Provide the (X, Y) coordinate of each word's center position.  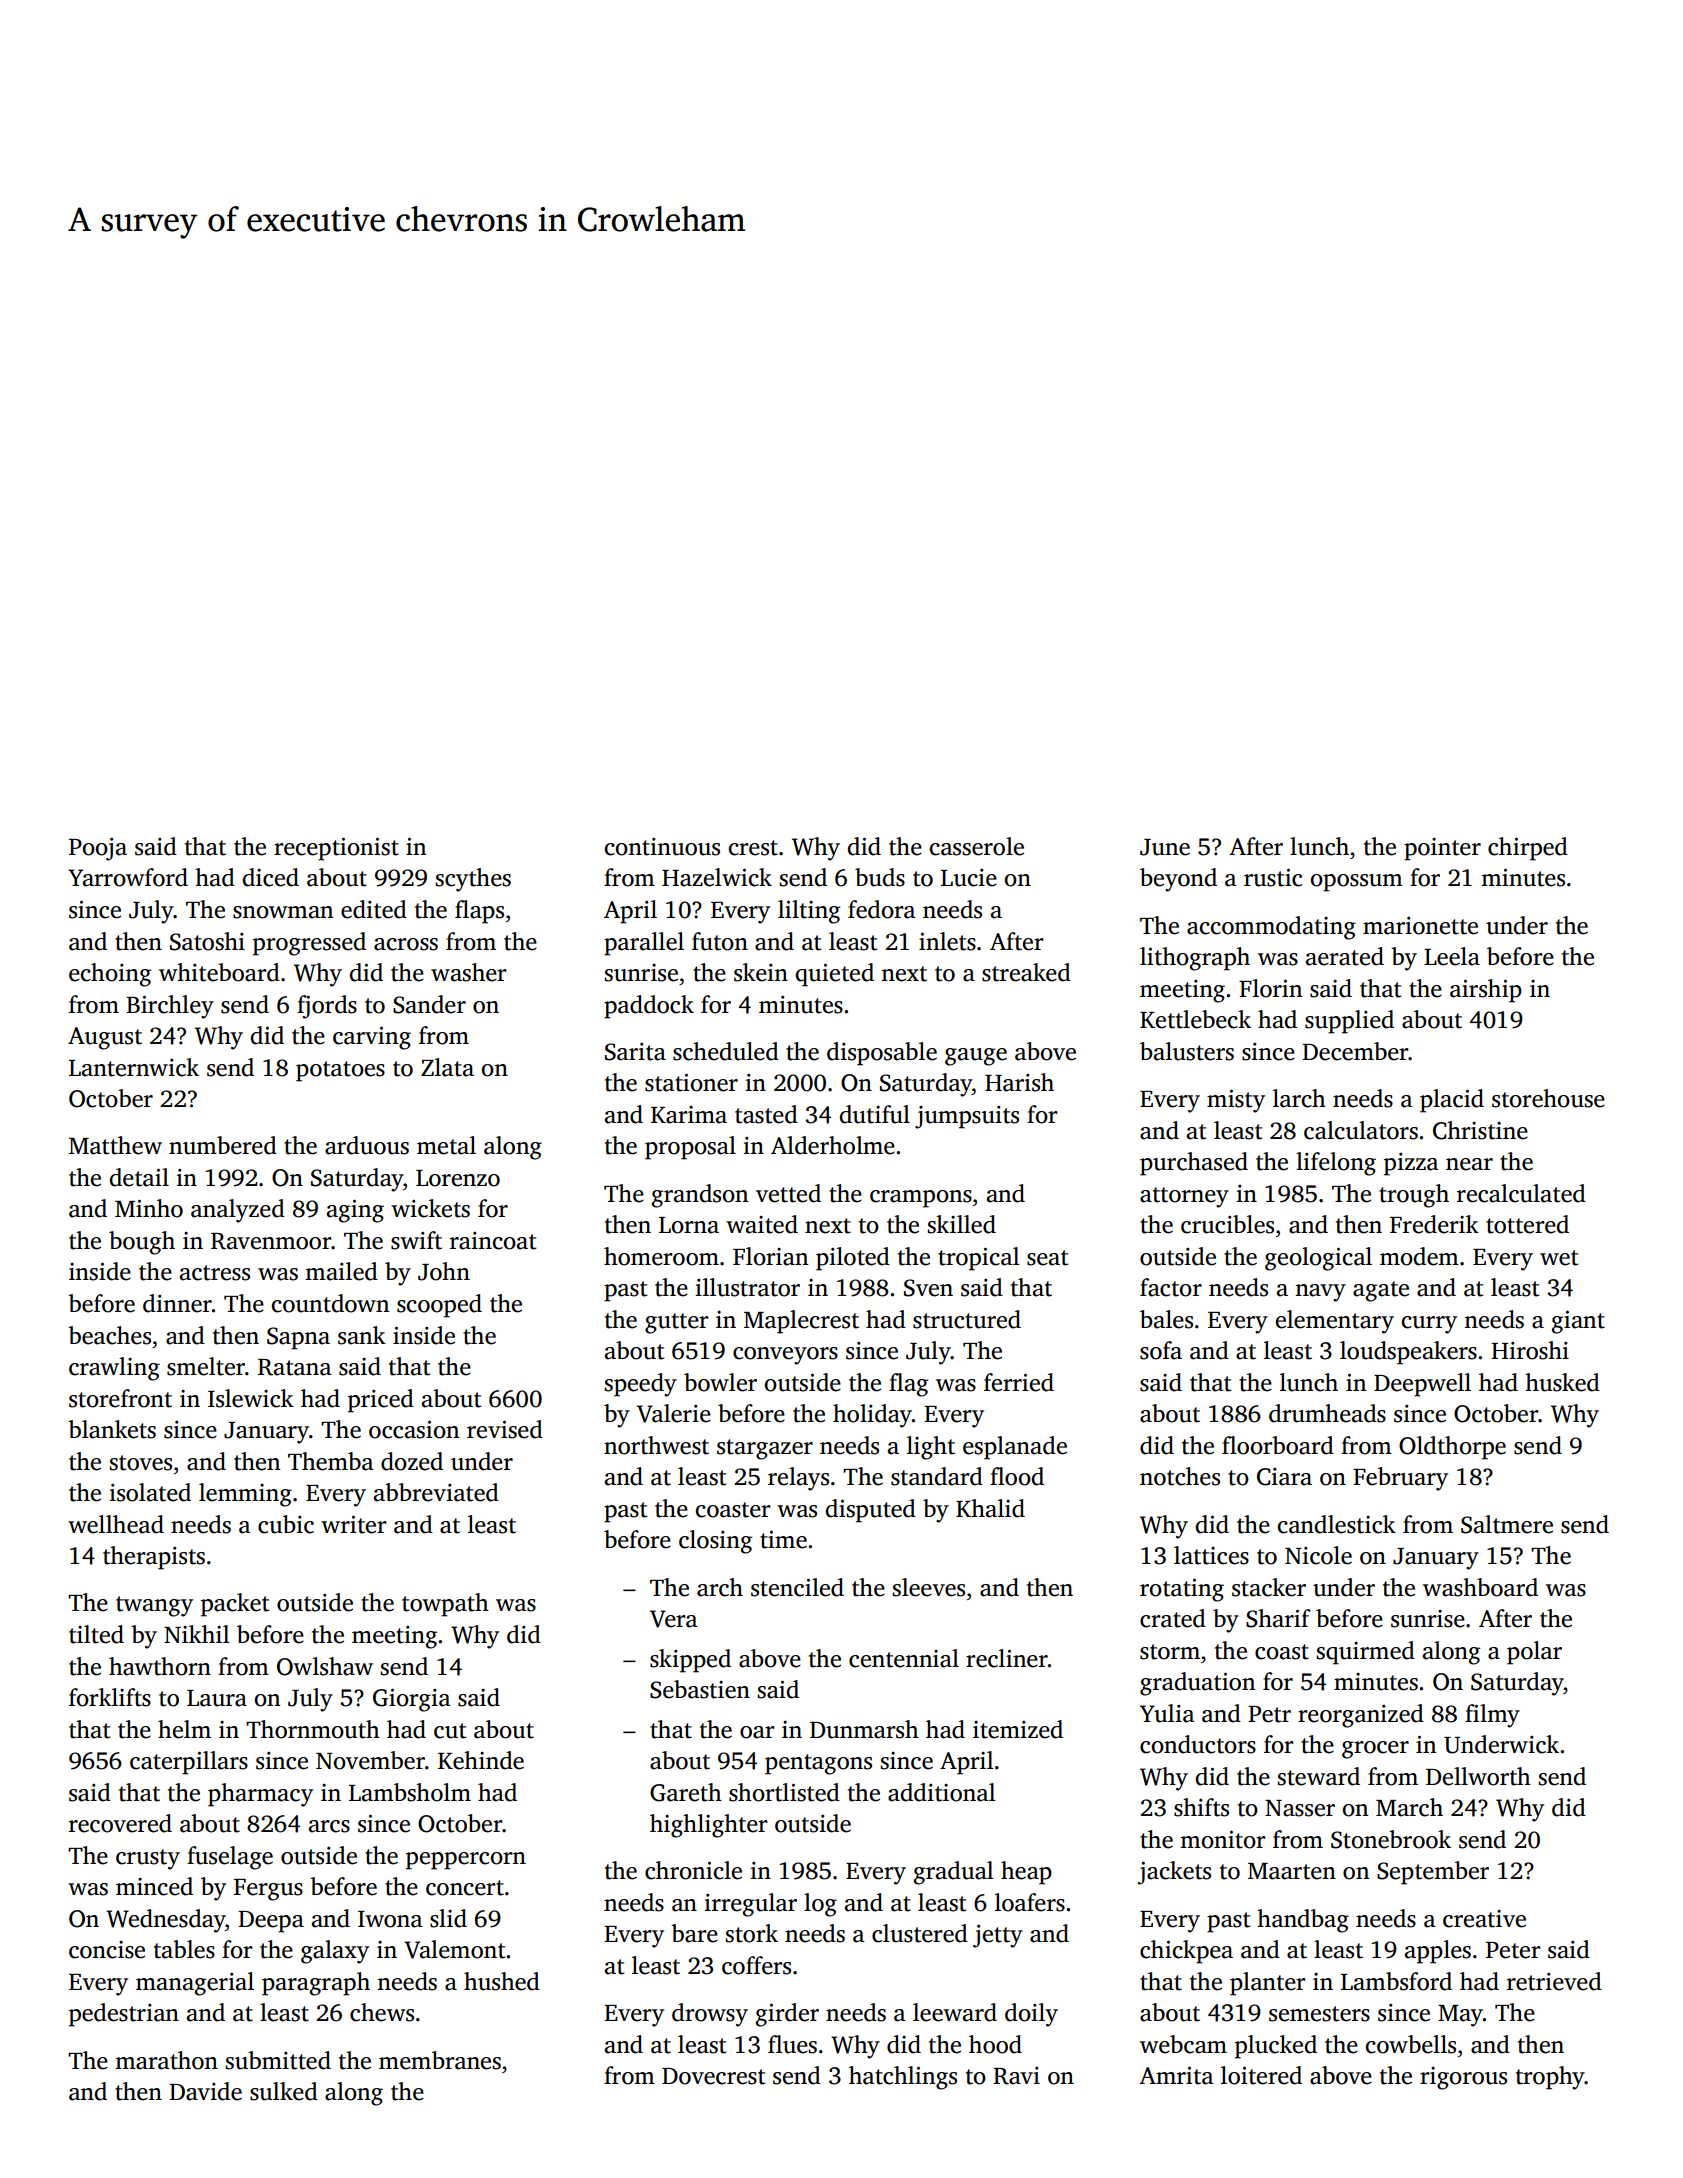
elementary (1335, 1322)
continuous (662, 847)
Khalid (990, 1508)
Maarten (1292, 1871)
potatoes (340, 1071)
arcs (329, 1826)
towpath (445, 1605)
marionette (1420, 926)
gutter (677, 1323)
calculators (1361, 1130)
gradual (954, 1873)
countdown (330, 1303)
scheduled (726, 1051)
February (1400, 1479)
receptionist (336, 849)
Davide (205, 2091)
